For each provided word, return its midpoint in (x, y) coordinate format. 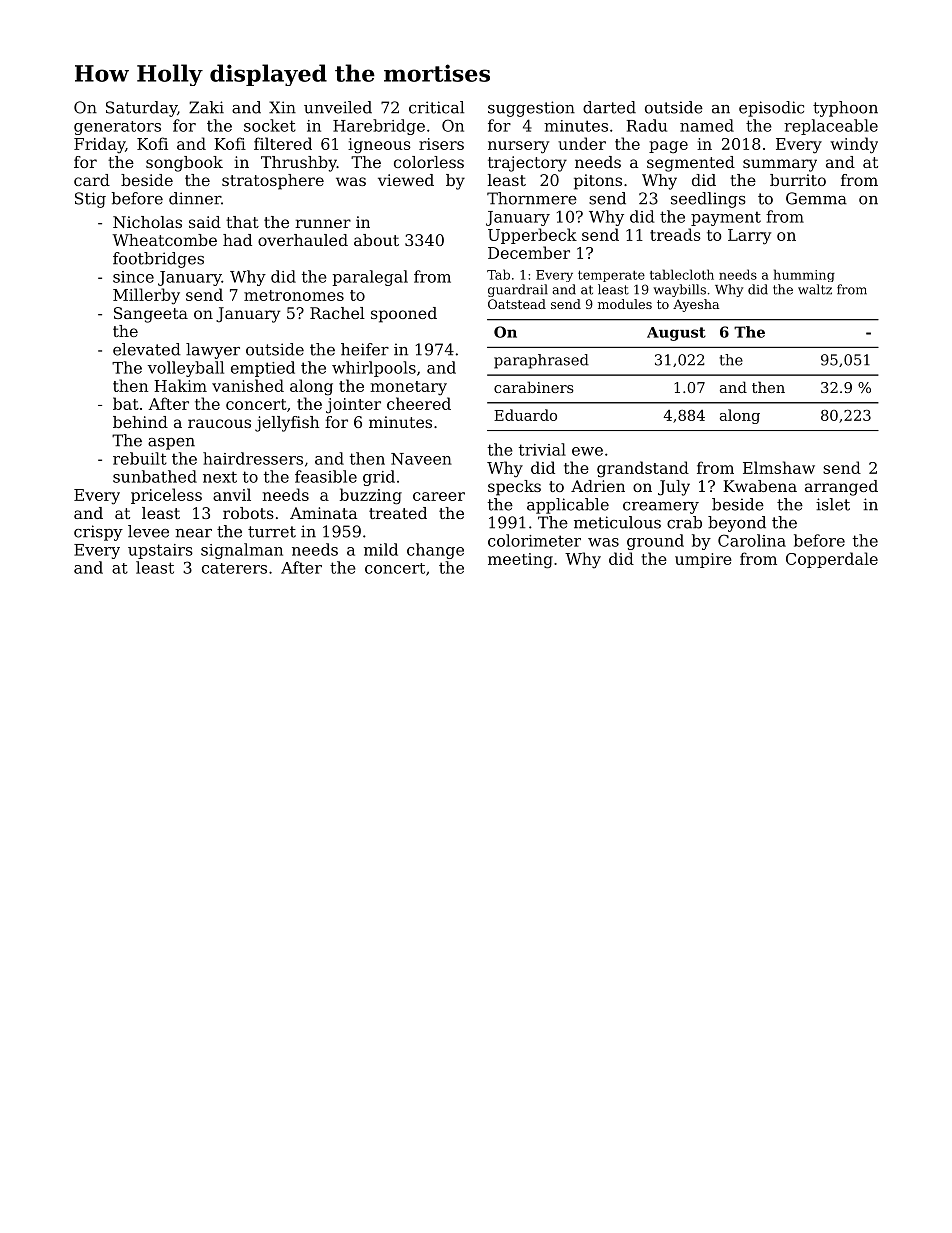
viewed (406, 180)
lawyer (213, 351)
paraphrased (541, 361)
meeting (520, 561)
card (92, 180)
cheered (419, 403)
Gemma (816, 198)
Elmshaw (779, 467)
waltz (815, 289)
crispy (98, 533)
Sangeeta (151, 315)
